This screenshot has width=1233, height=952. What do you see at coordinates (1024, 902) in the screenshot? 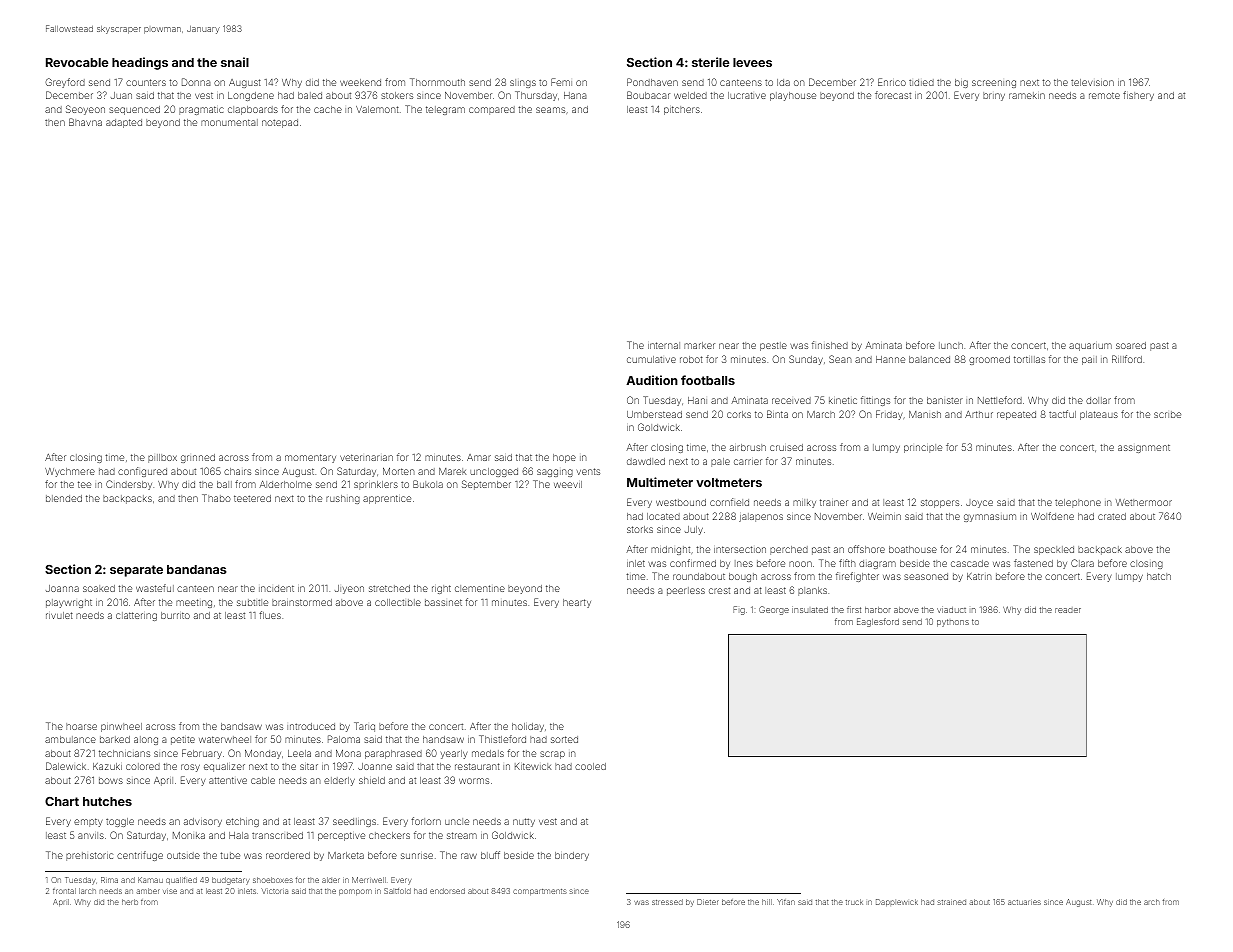
I see `actuaries` at bounding box center [1024, 902].
